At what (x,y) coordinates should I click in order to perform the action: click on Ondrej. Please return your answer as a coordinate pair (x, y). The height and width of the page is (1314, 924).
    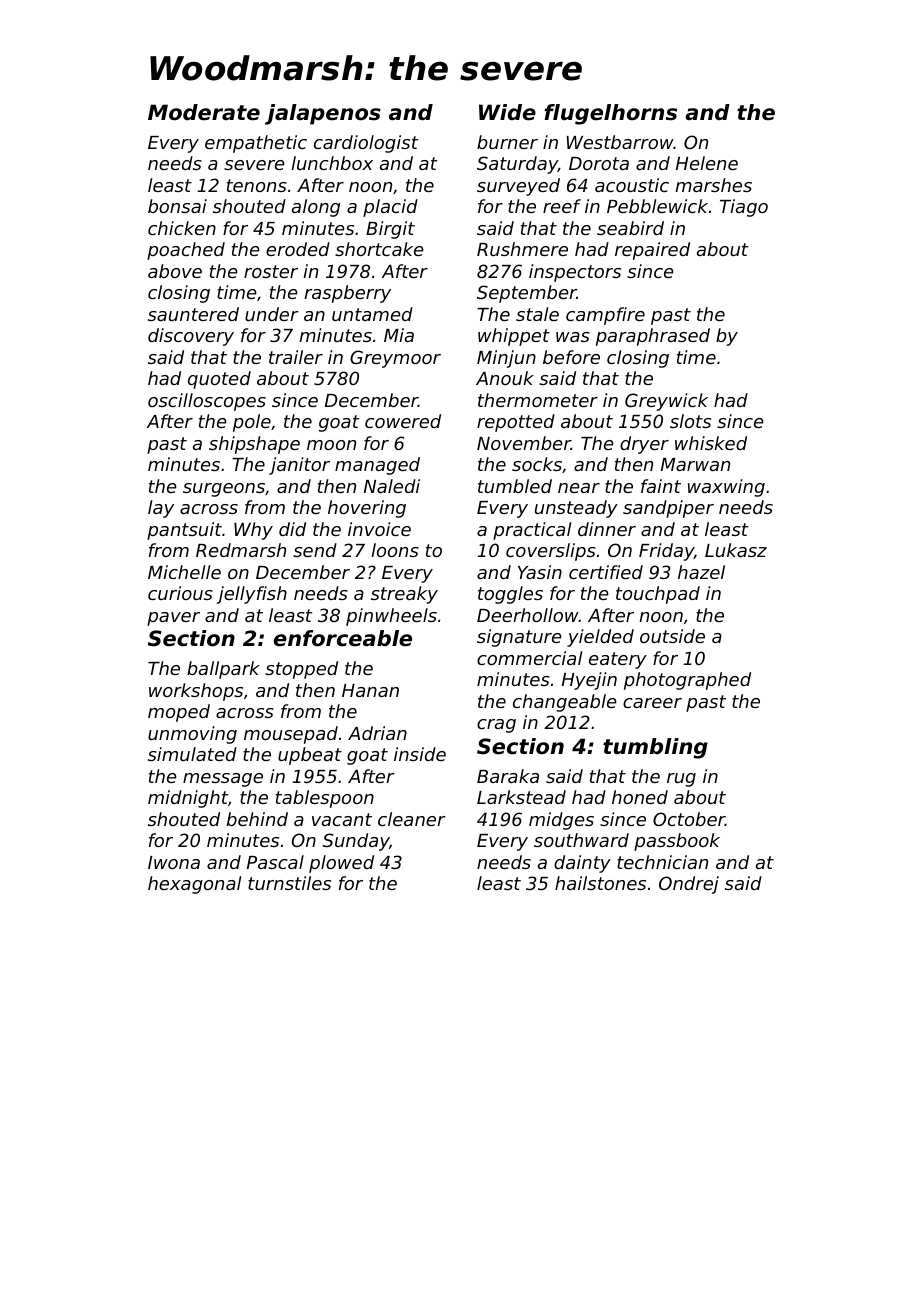
    Looking at the image, I should click on (689, 885).
